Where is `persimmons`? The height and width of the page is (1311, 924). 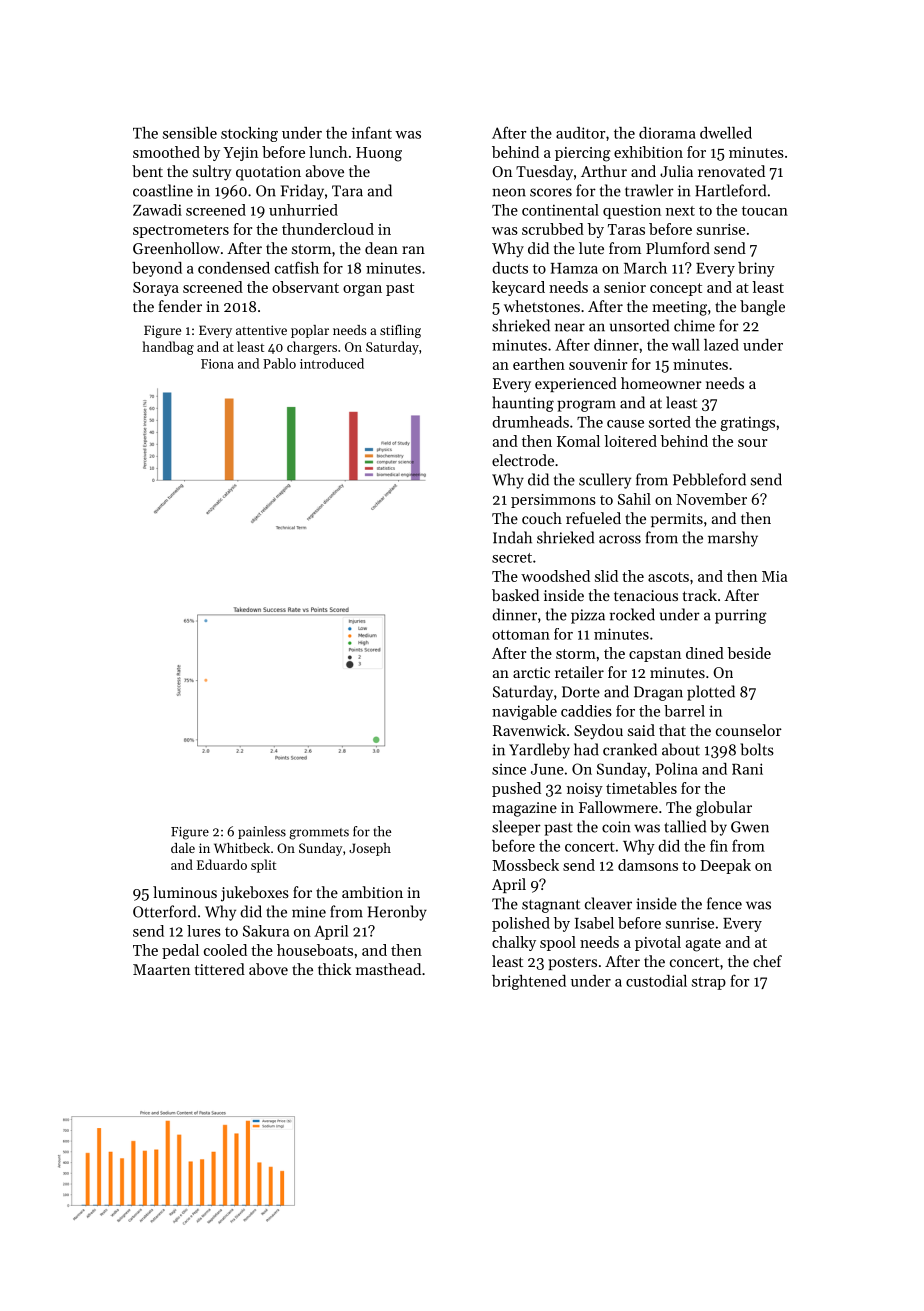
persimmons is located at coordinates (553, 501).
